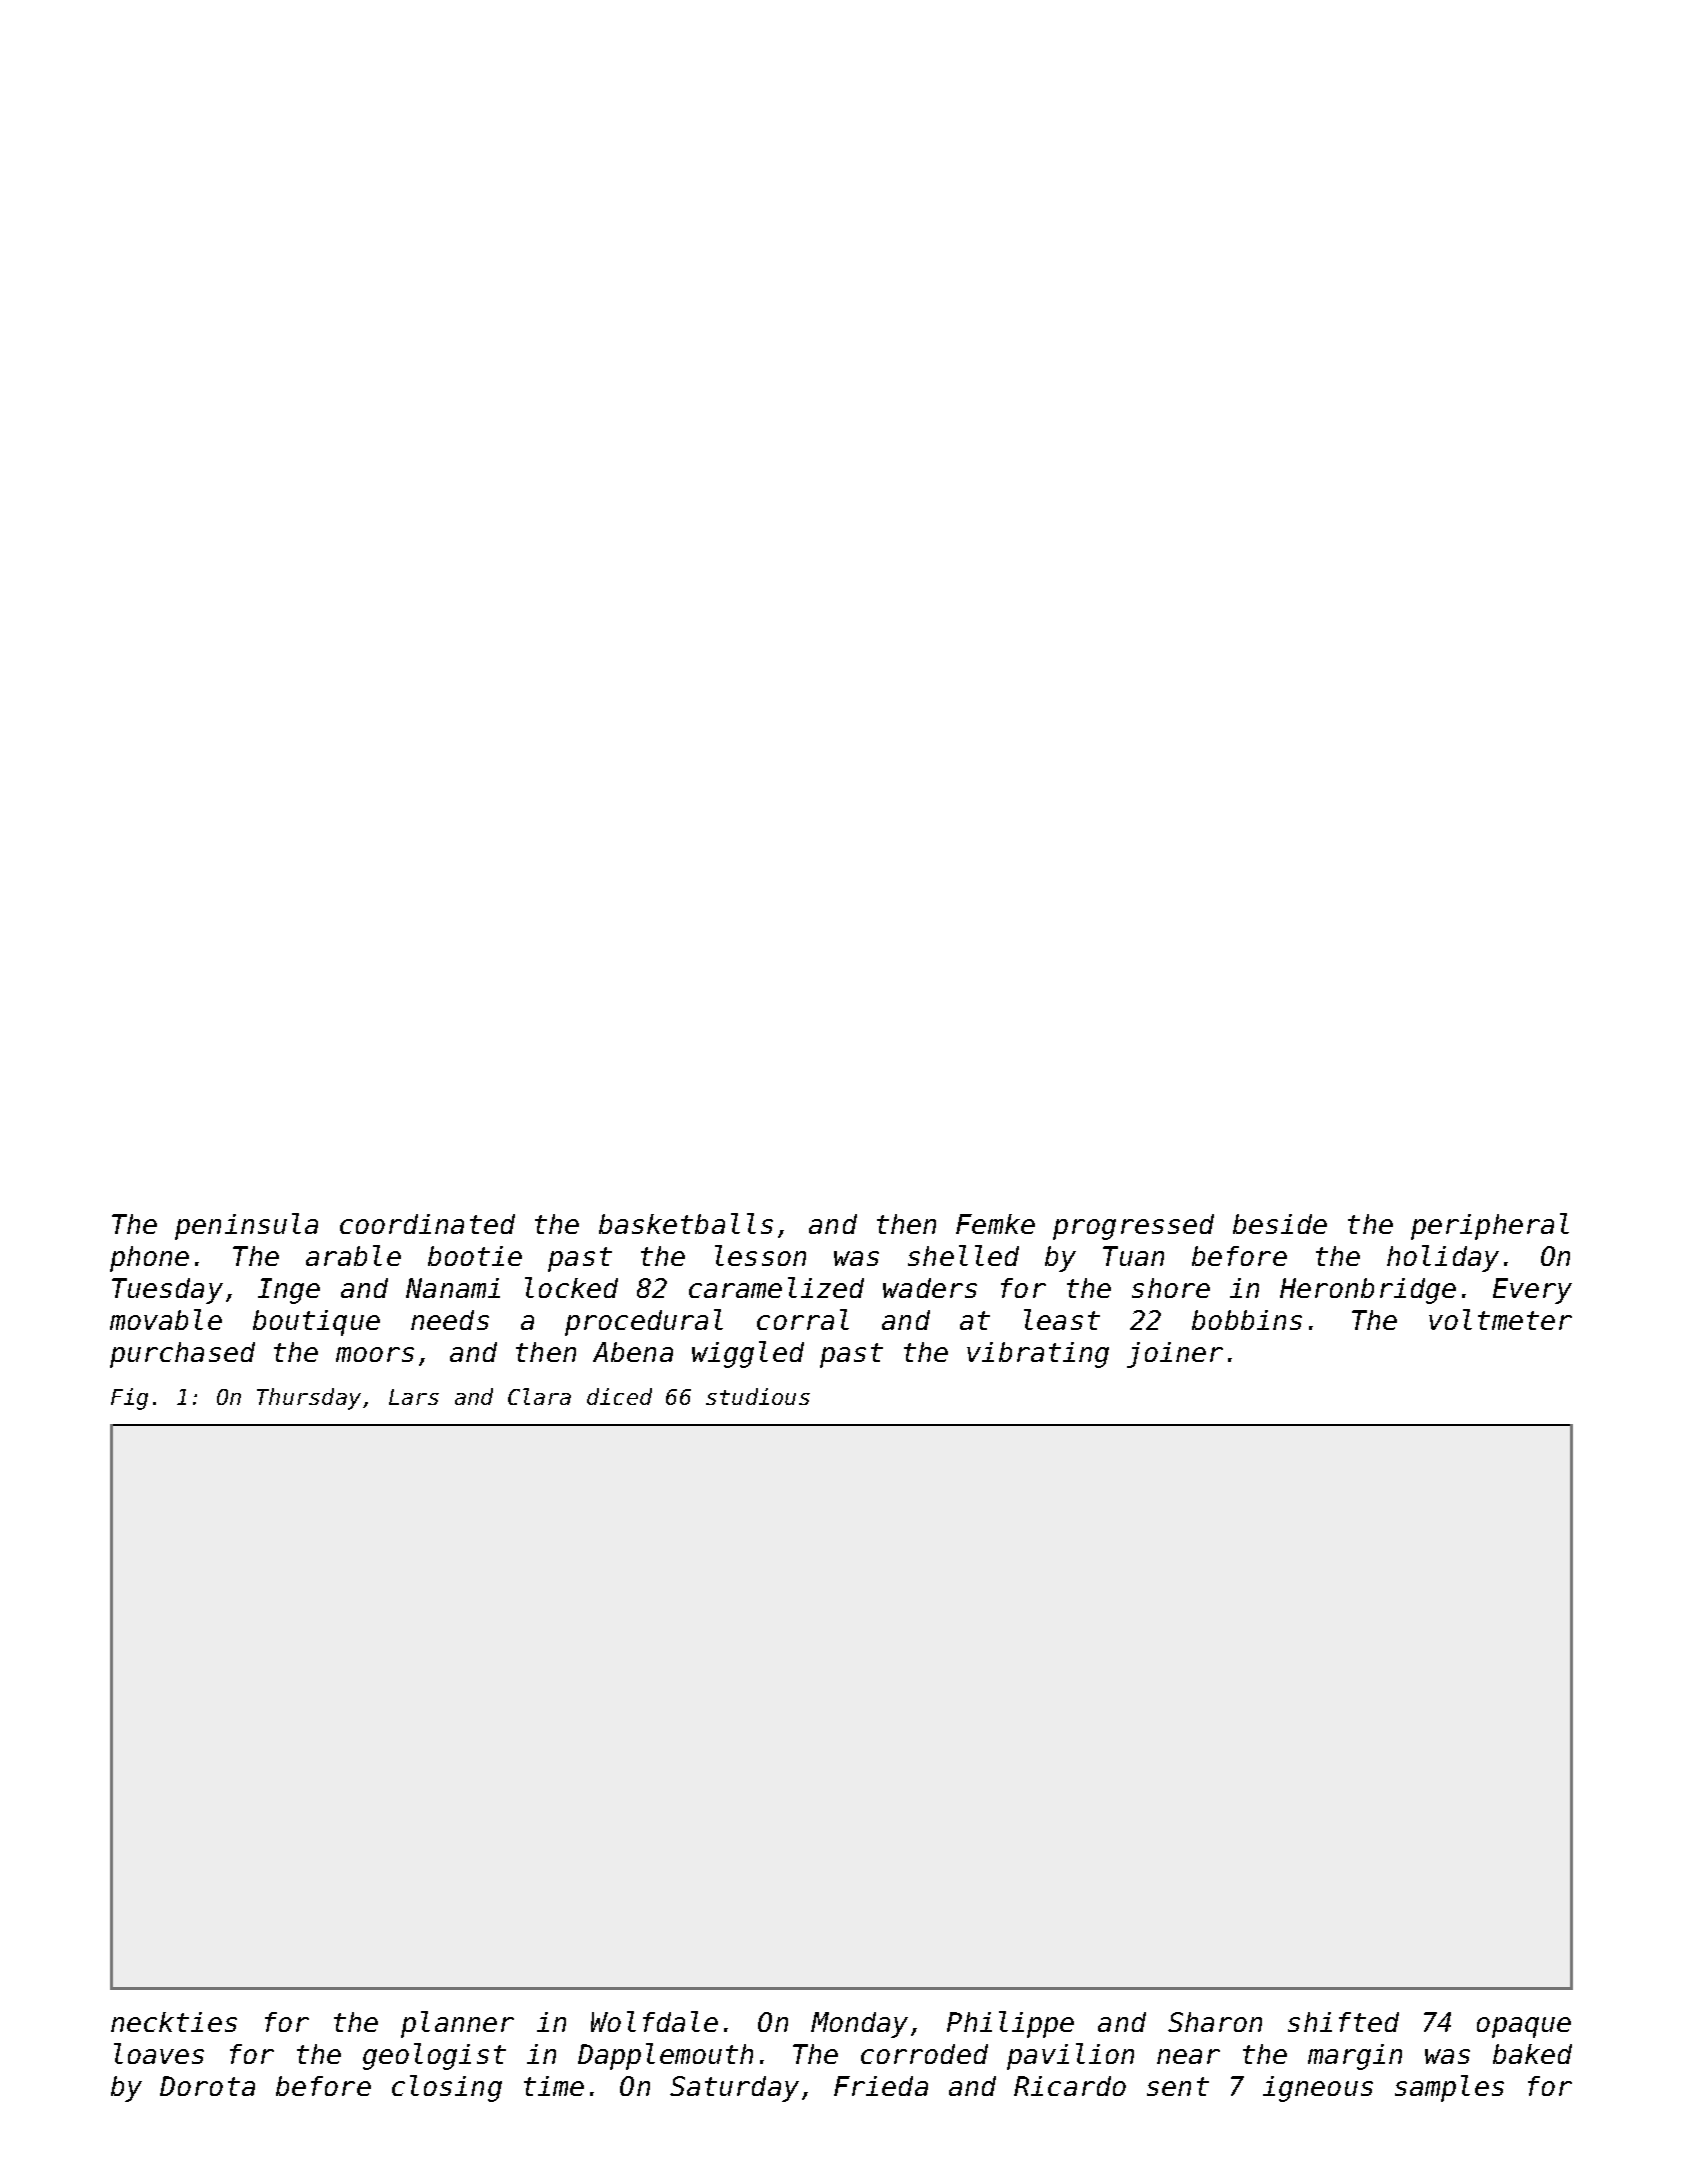 The height and width of the image is (2178, 1683). I want to click on Ricardo, so click(1070, 2086).
